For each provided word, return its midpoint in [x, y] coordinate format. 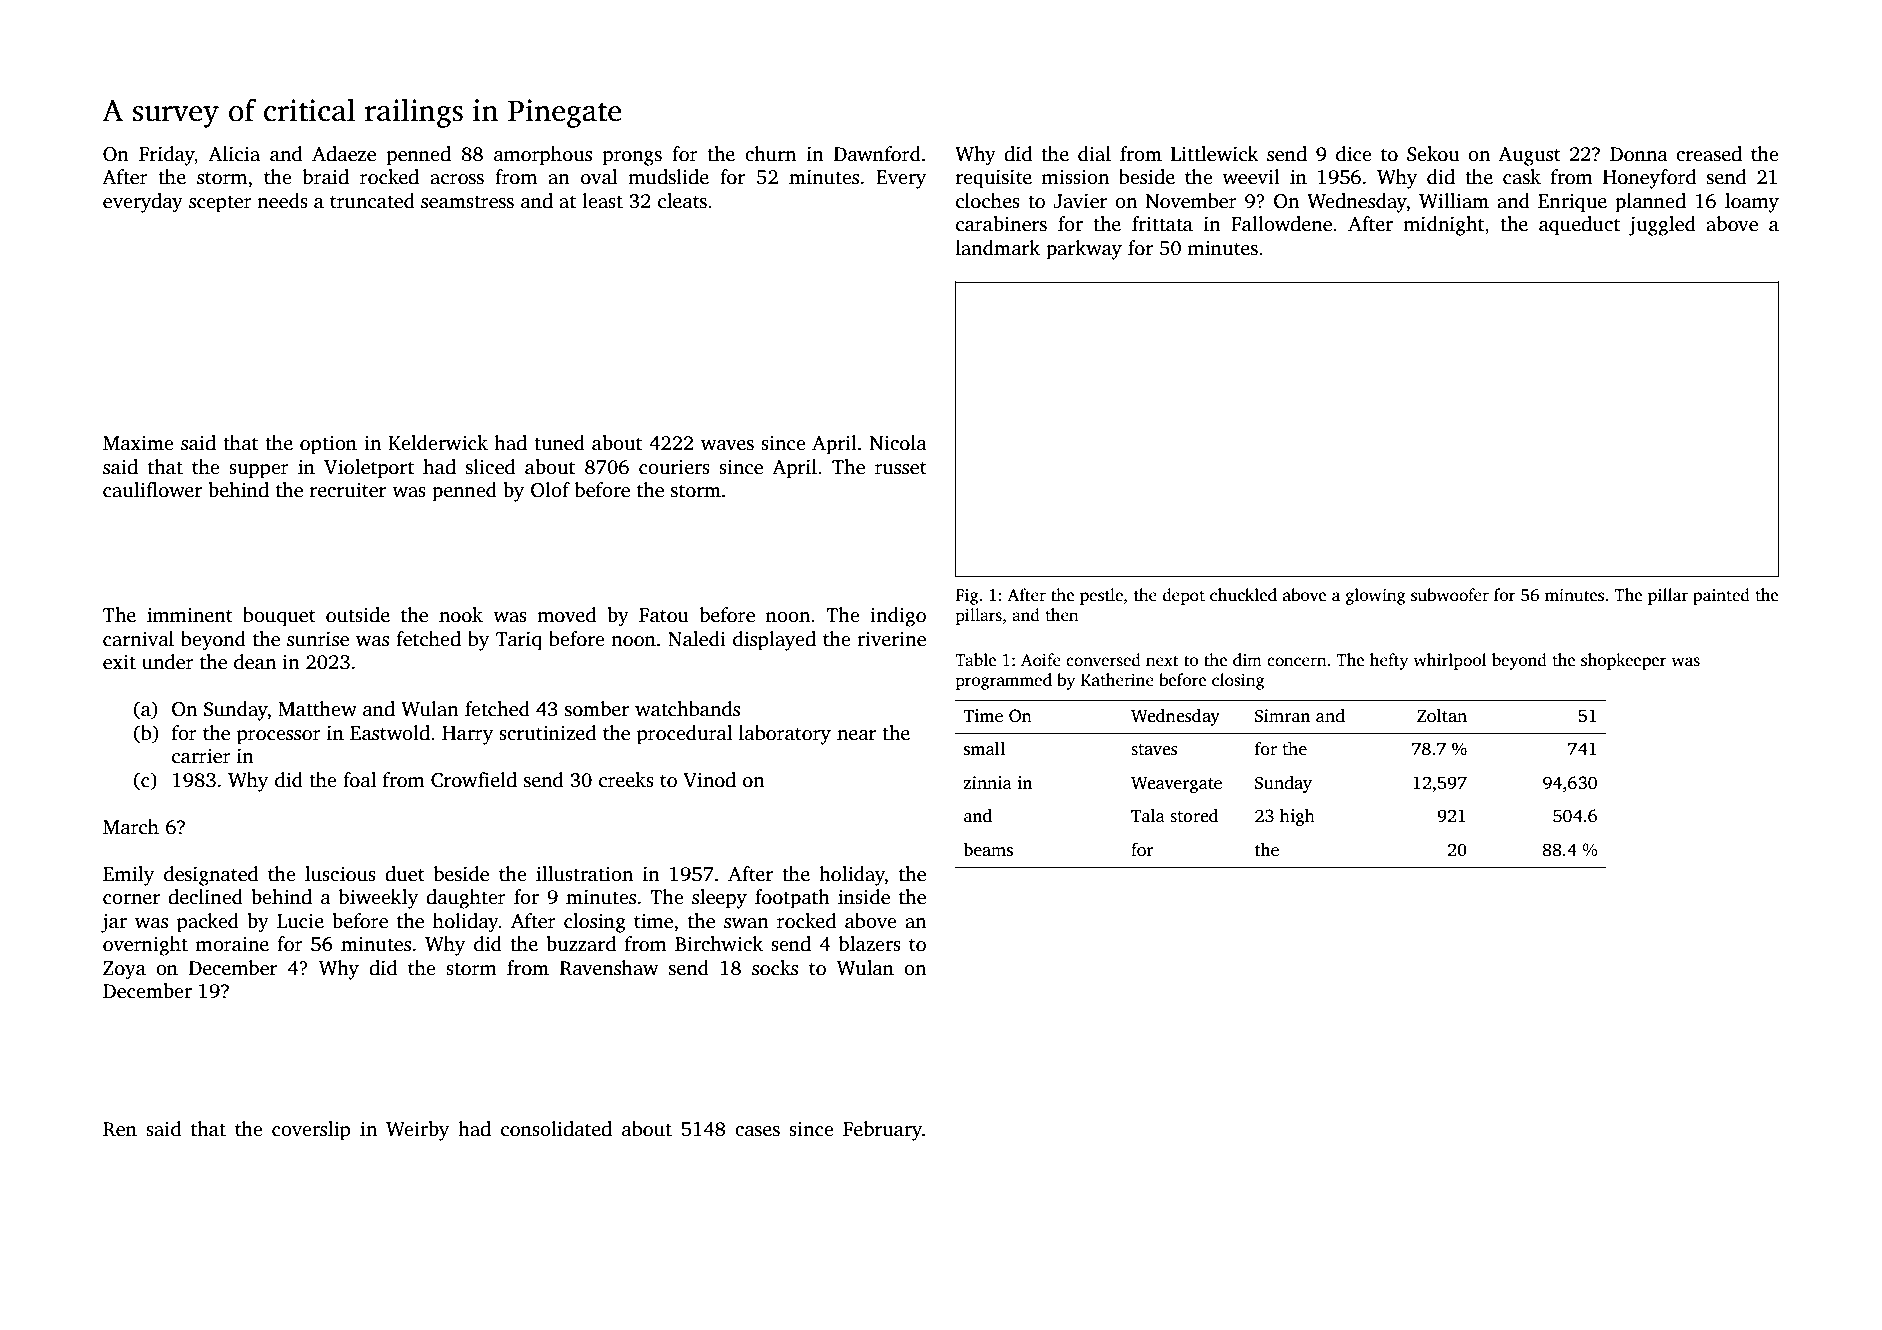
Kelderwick [438, 443]
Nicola [898, 443]
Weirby [417, 1131]
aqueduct [1579, 226]
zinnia [988, 782]
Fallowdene [1281, 224]
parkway [1084, 250]
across [457, 179]
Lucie [300, 921]
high [1297, 817]
